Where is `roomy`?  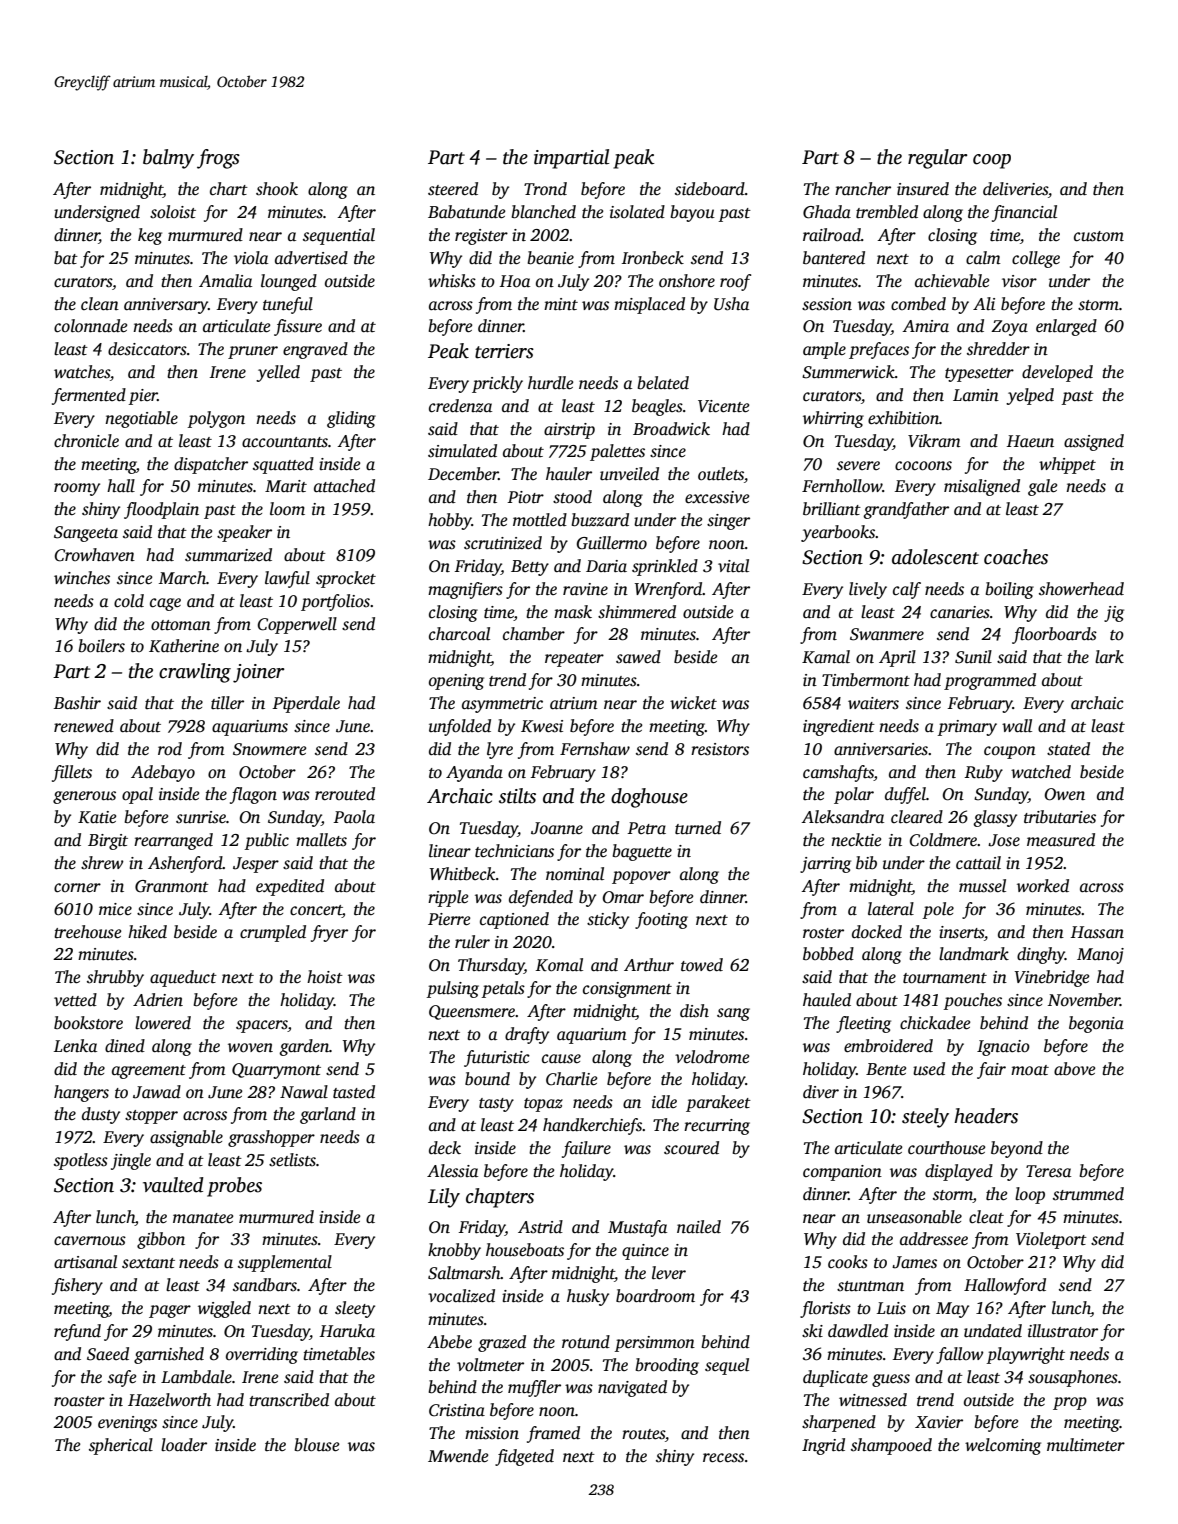
roomy is located at coordinates (77, 489).
